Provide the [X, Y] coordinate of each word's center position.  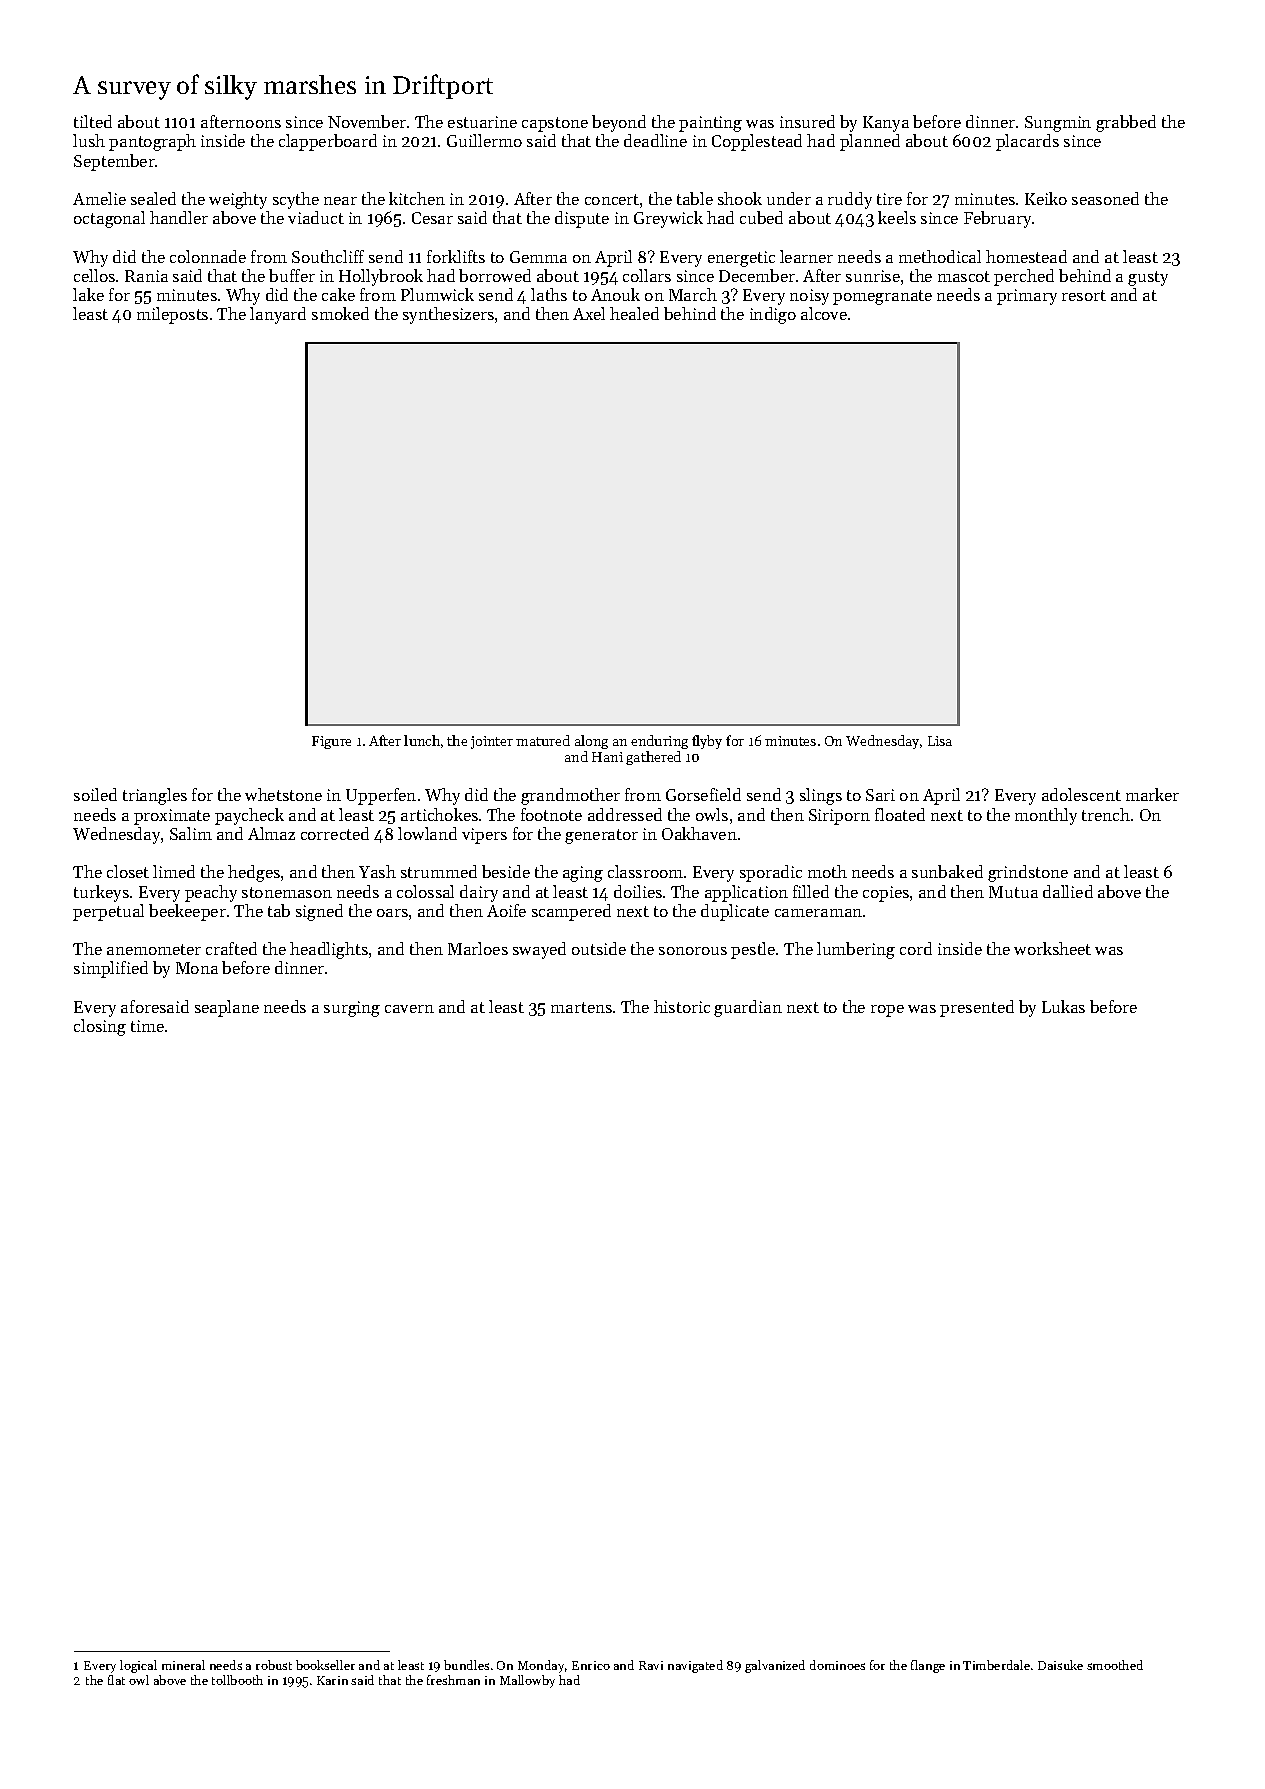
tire [889, 199]
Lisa [940, 741]
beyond [619, 123]
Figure [331, 742]
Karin [332, 1680]
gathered [653, 758]
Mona [197, 968]
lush [89, 140]
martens [581, 1007]
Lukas [1063, 1006]
